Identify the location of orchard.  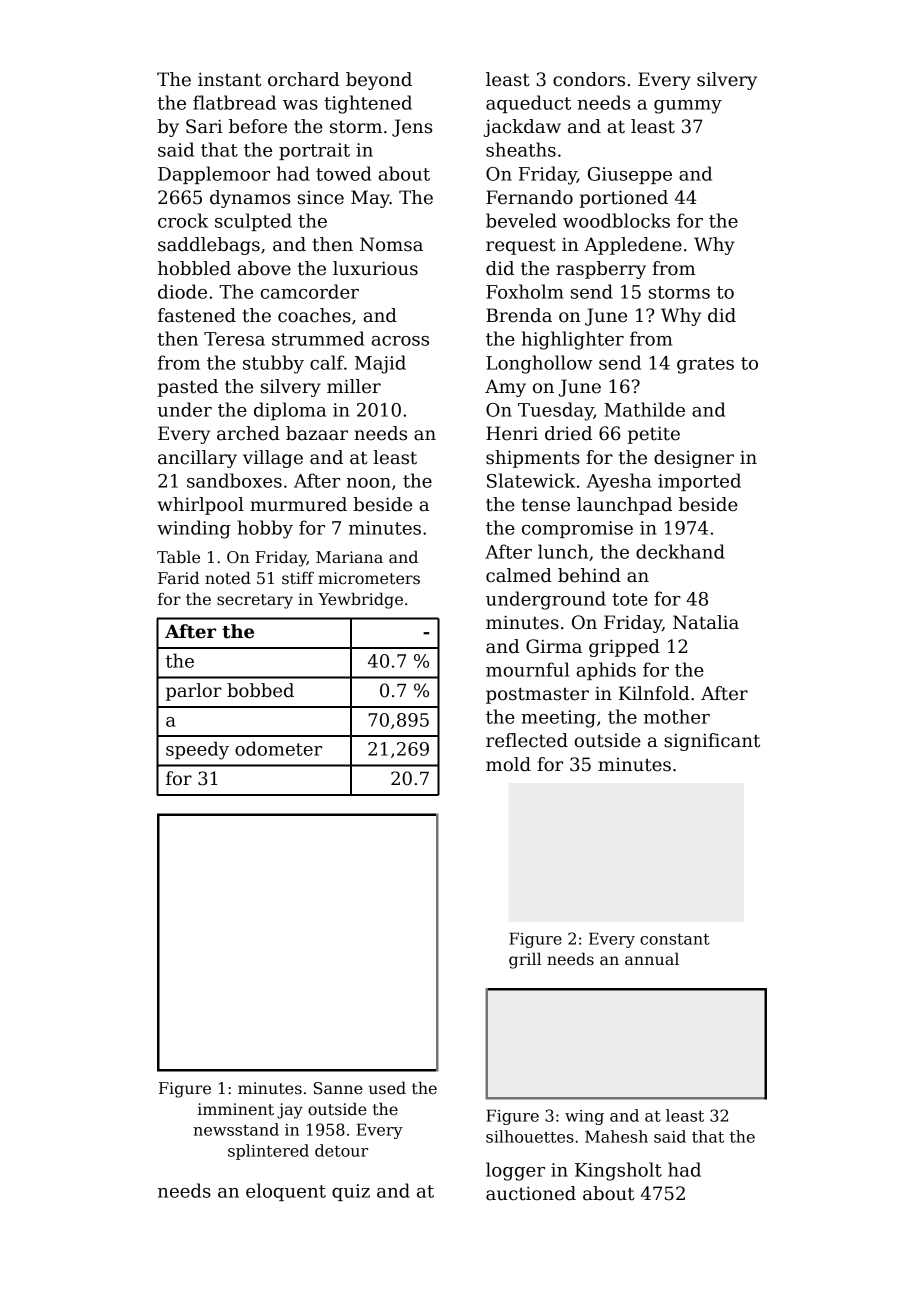
(303, 79).
